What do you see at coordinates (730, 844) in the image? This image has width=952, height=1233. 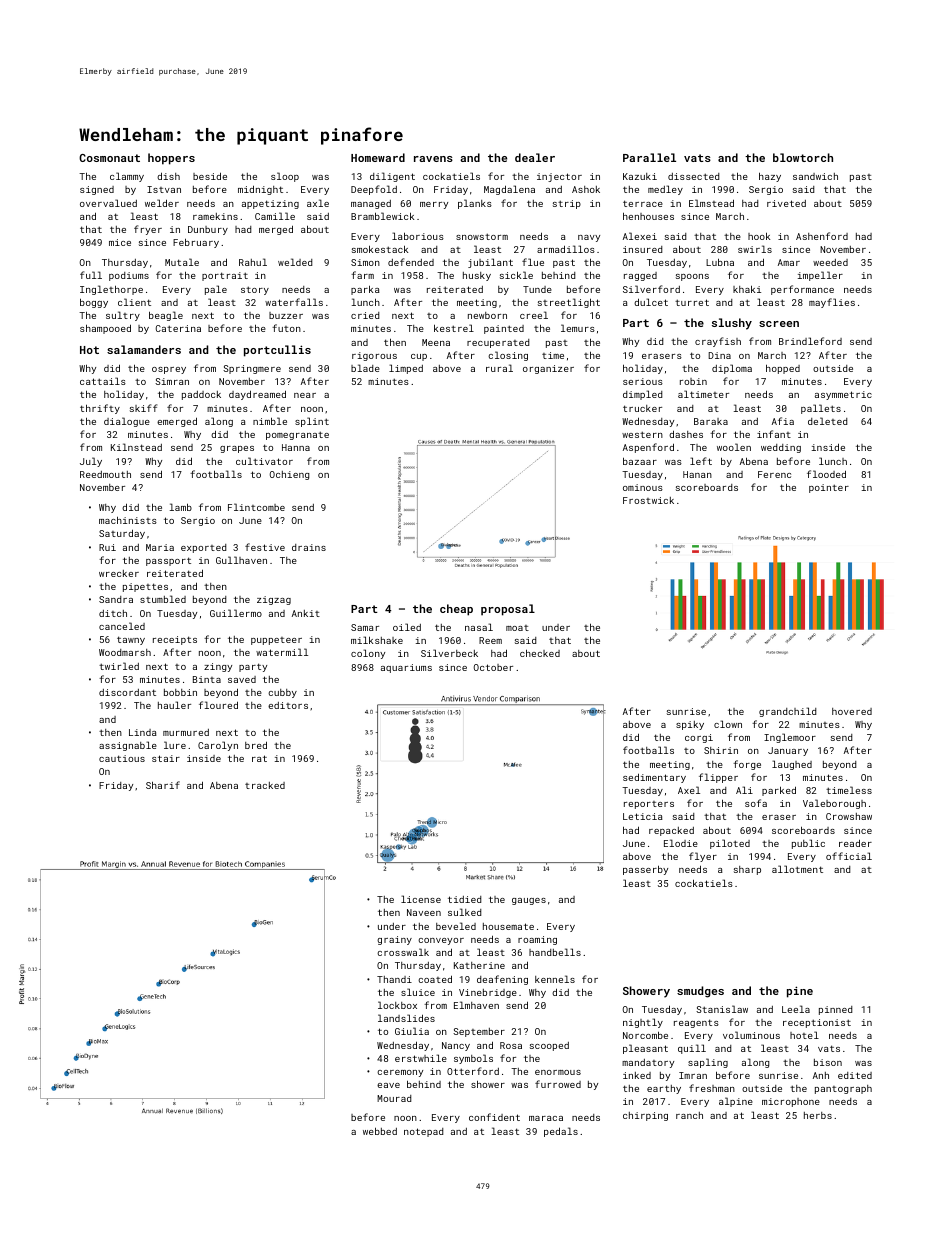 I see `piloted` at bounding box center [730, 844].
